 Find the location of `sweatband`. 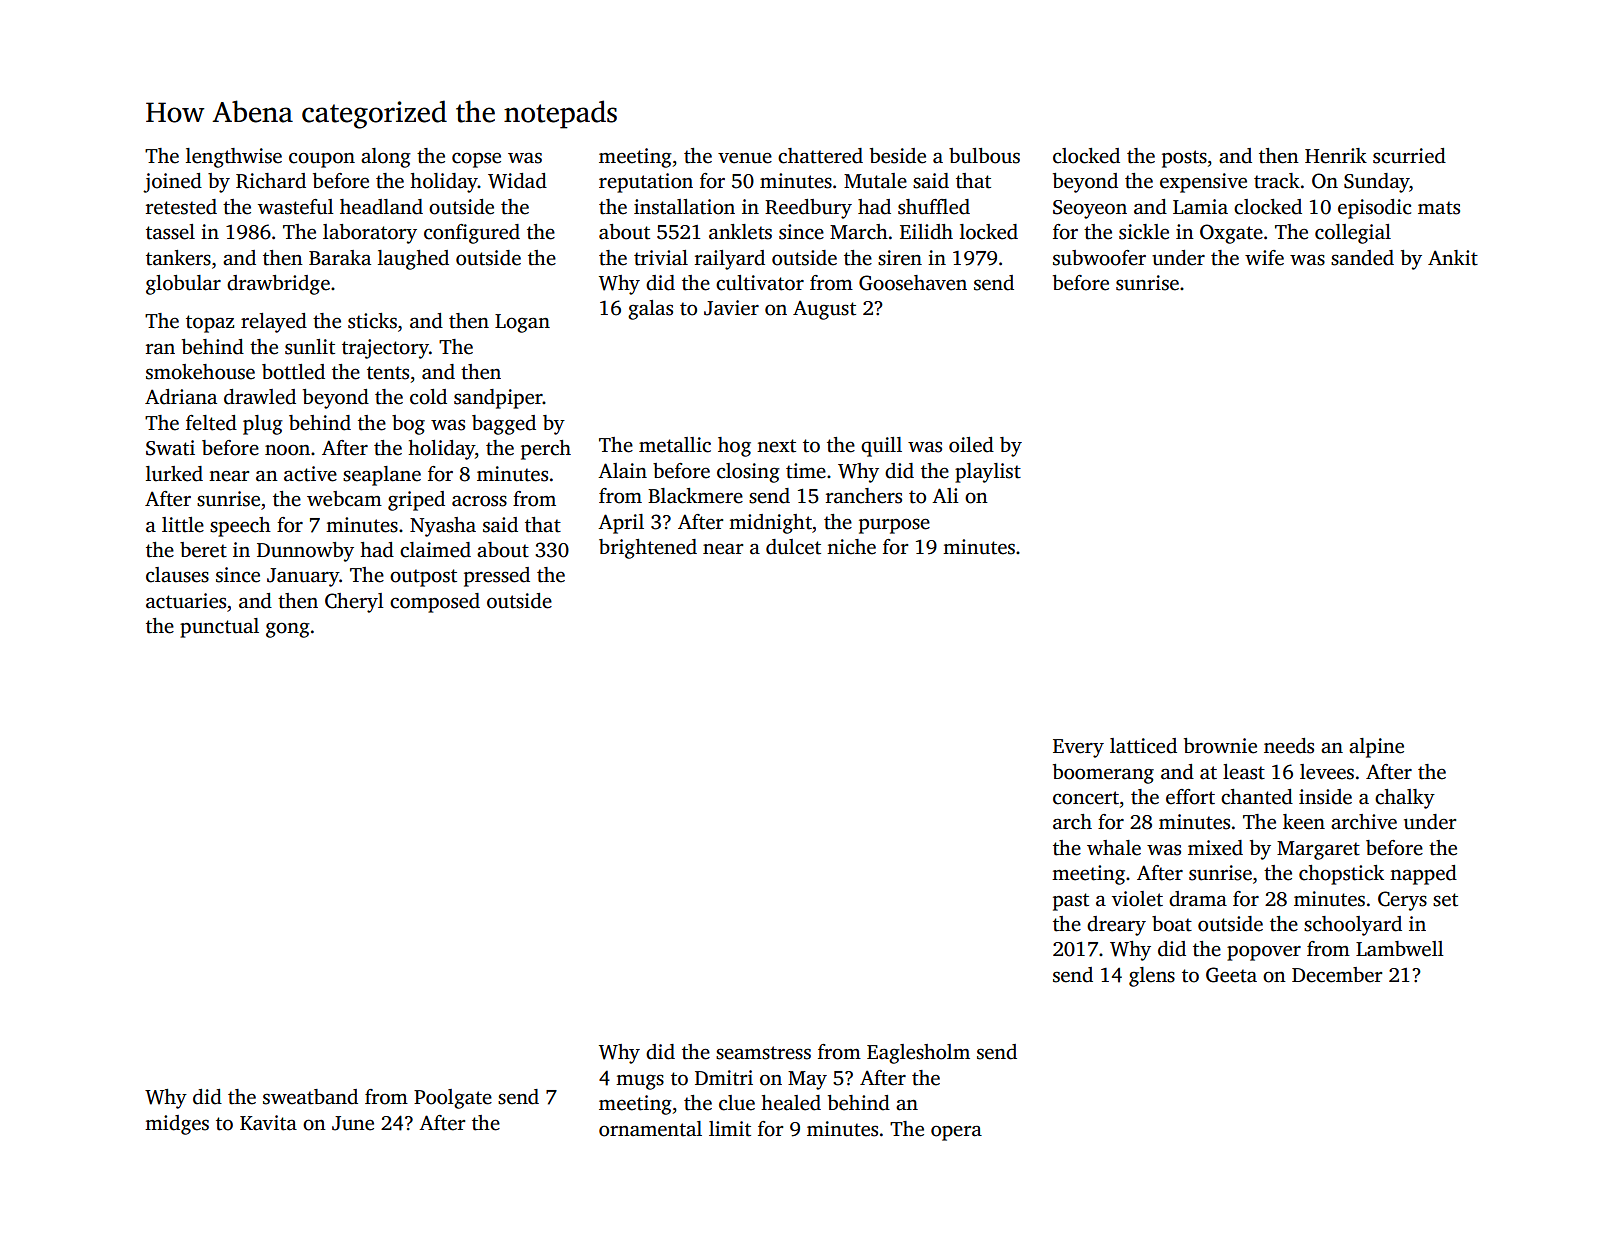

sweatband is located at coordinates (310, 1097).
